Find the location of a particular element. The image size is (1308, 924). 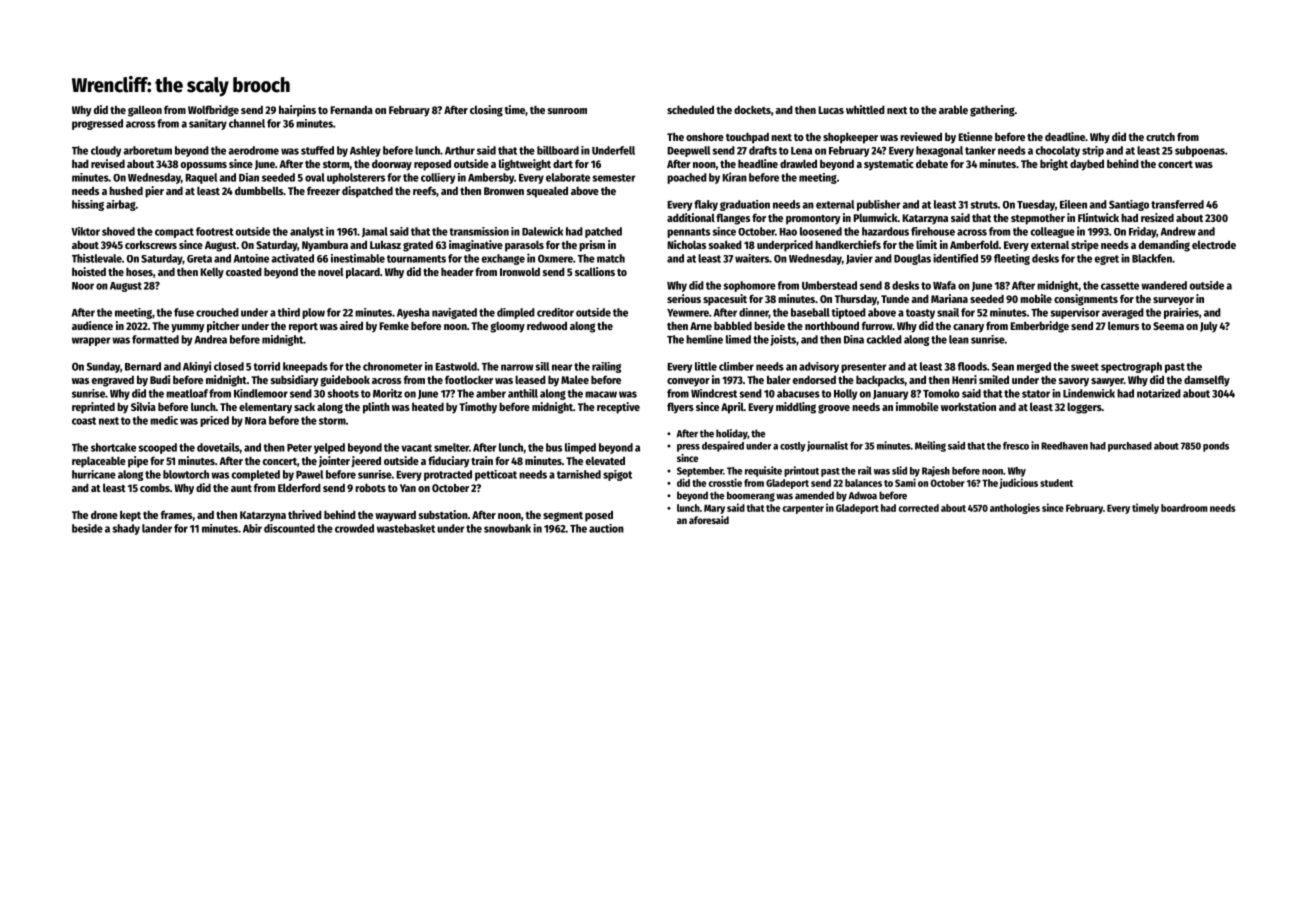

torrid is located at coordinates (266, 366).
